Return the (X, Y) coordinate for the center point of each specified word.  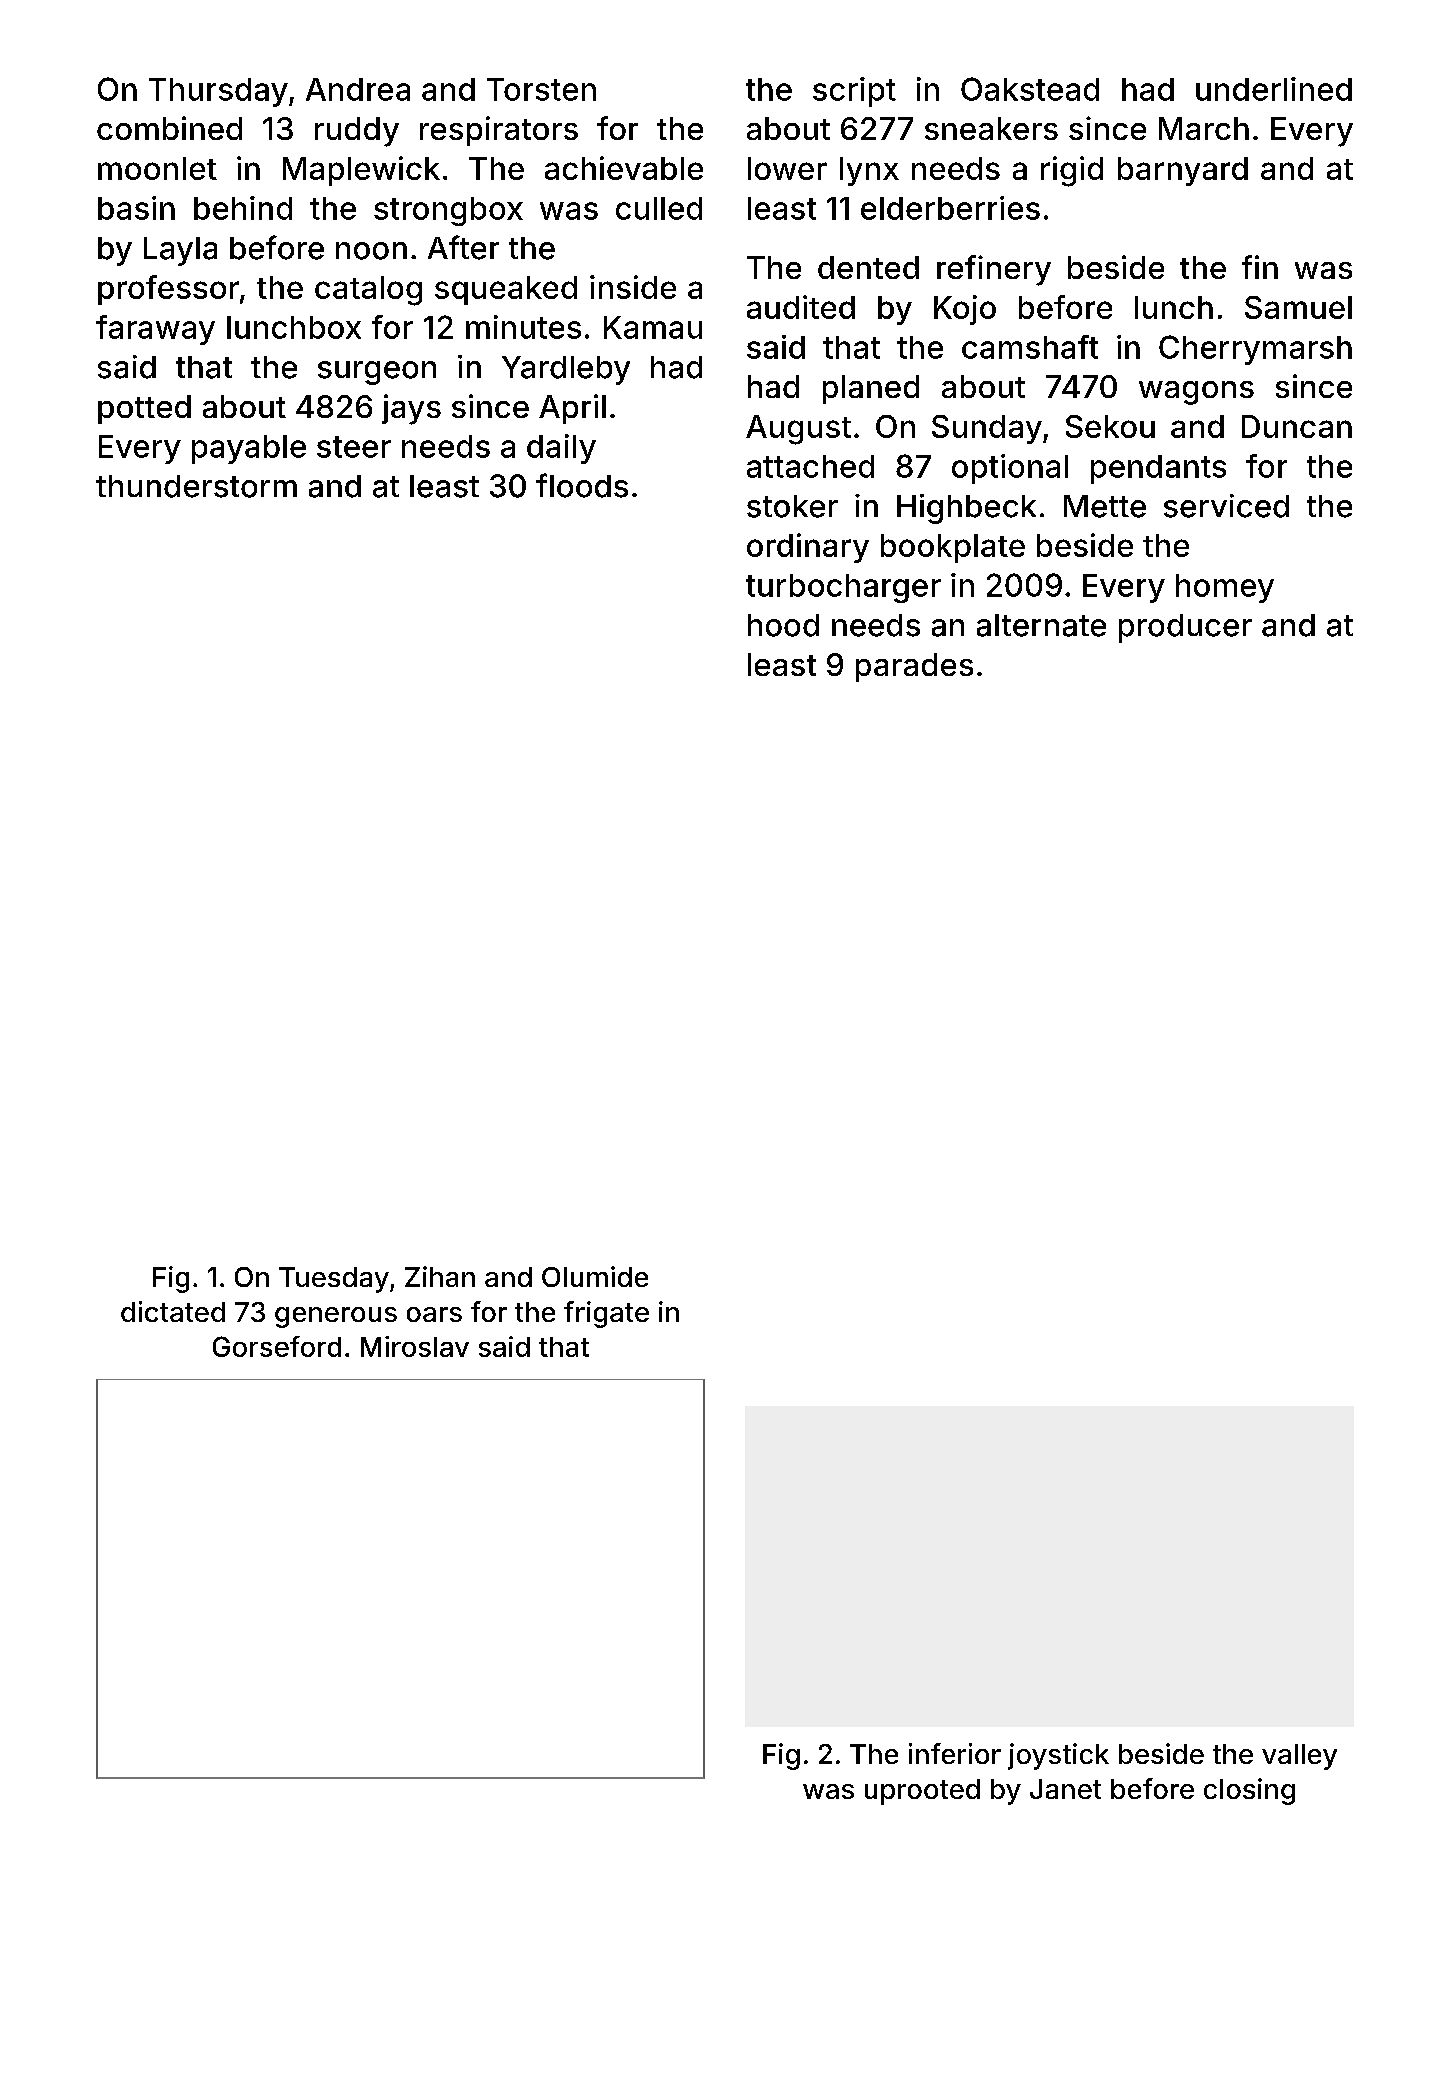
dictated (173, 1311)
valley (1299, 1757)
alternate (1041, 625)
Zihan (440, 1276)
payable (249, 449)
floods (582, 485)
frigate (606, 1314)
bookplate (953, 548)
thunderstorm (196, 486)
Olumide (595, 1276)
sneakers (991, 128)
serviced (1226, 506)
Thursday (218, 92)
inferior (955, 1753)
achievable (624, 168)
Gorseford (277, 1346)
